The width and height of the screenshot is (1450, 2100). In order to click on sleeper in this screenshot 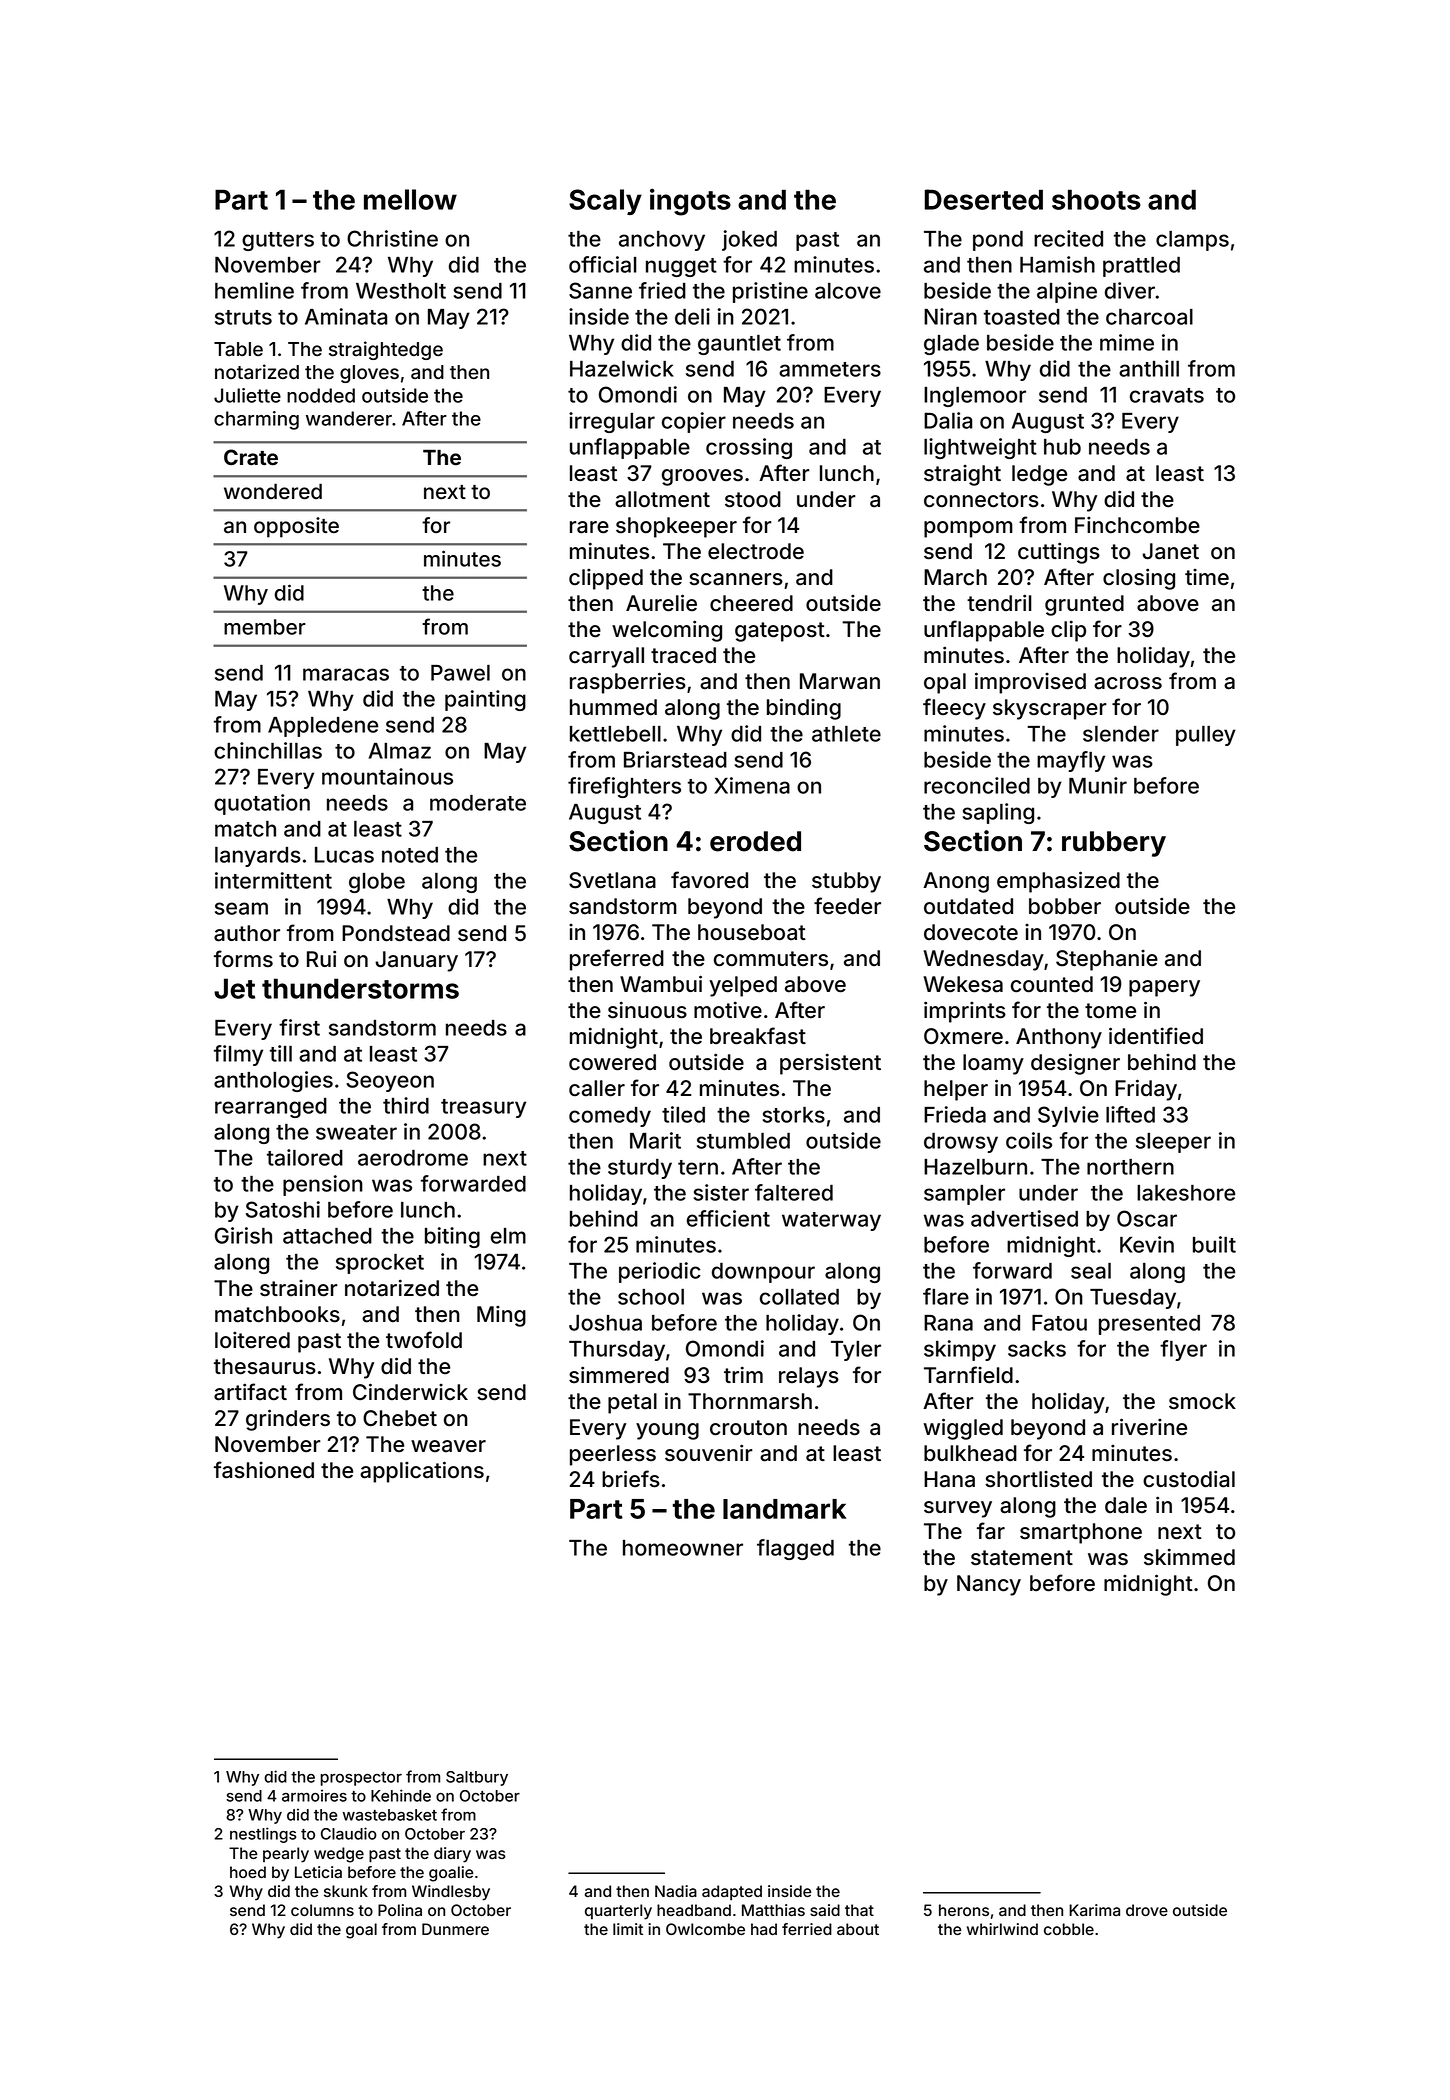, I will do `click(1173, 1143)`.
